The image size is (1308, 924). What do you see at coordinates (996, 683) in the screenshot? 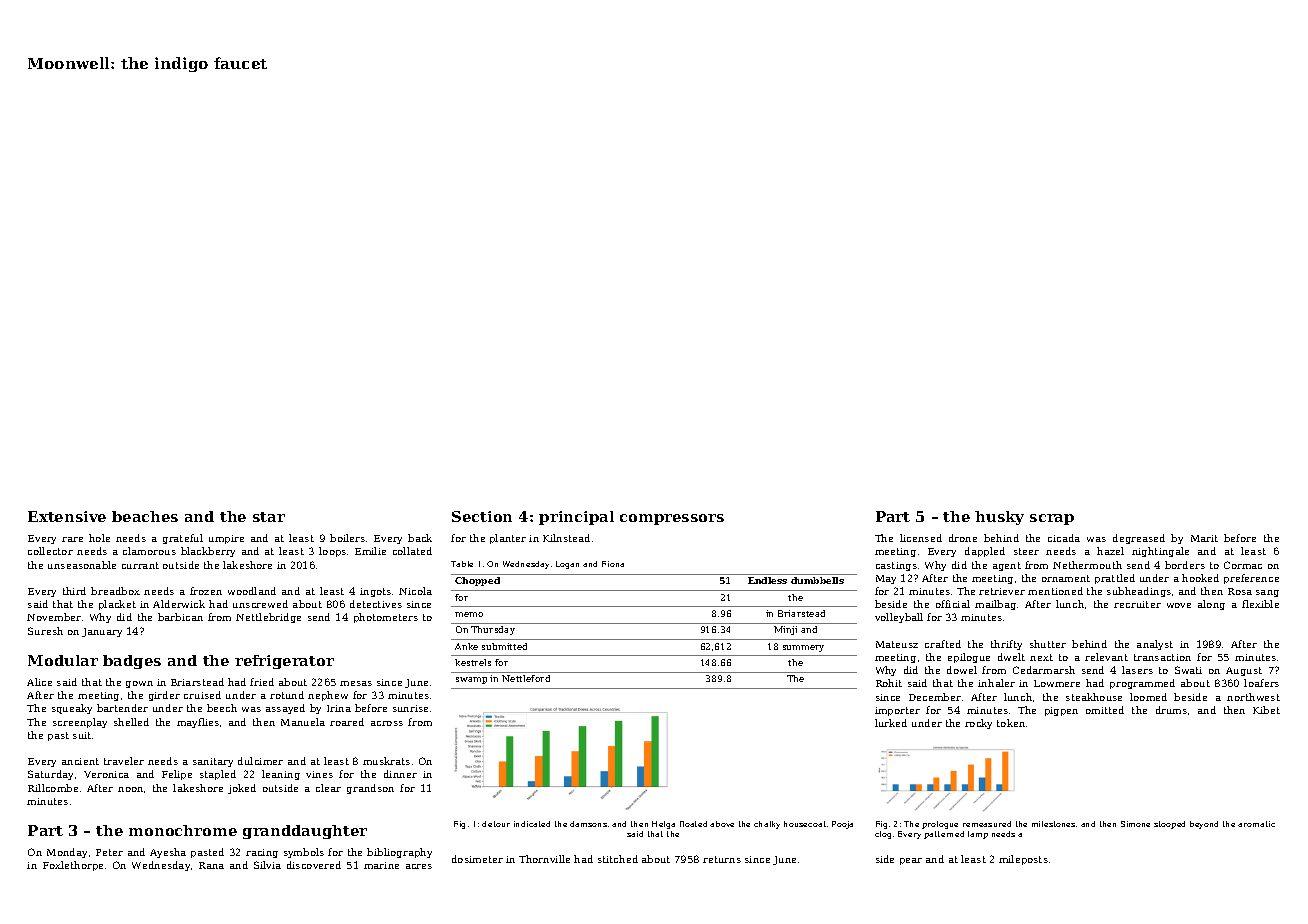
I see `inhaler` at bounding box center [996, 683].
